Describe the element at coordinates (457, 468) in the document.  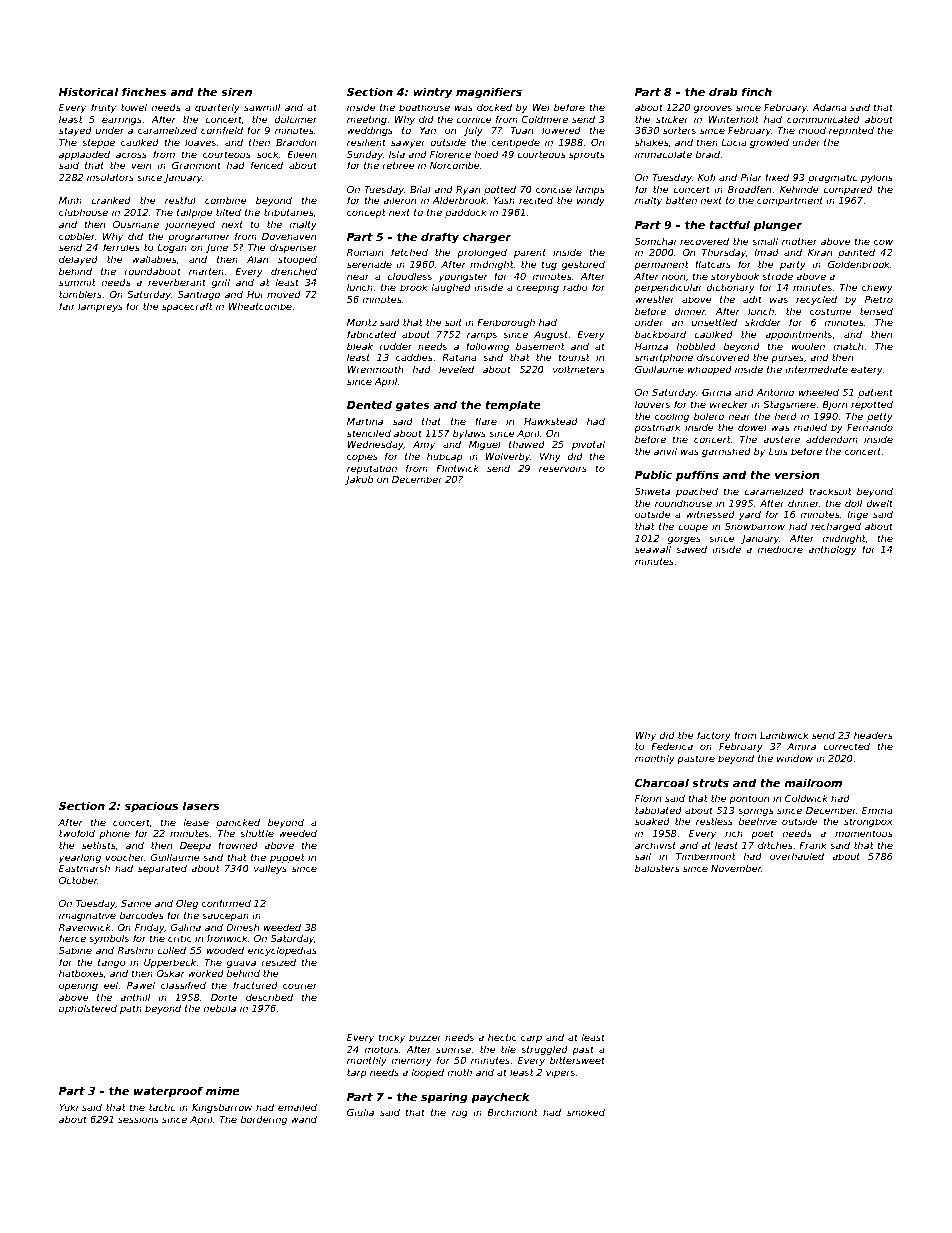
I see `Flintwick` at that location.
